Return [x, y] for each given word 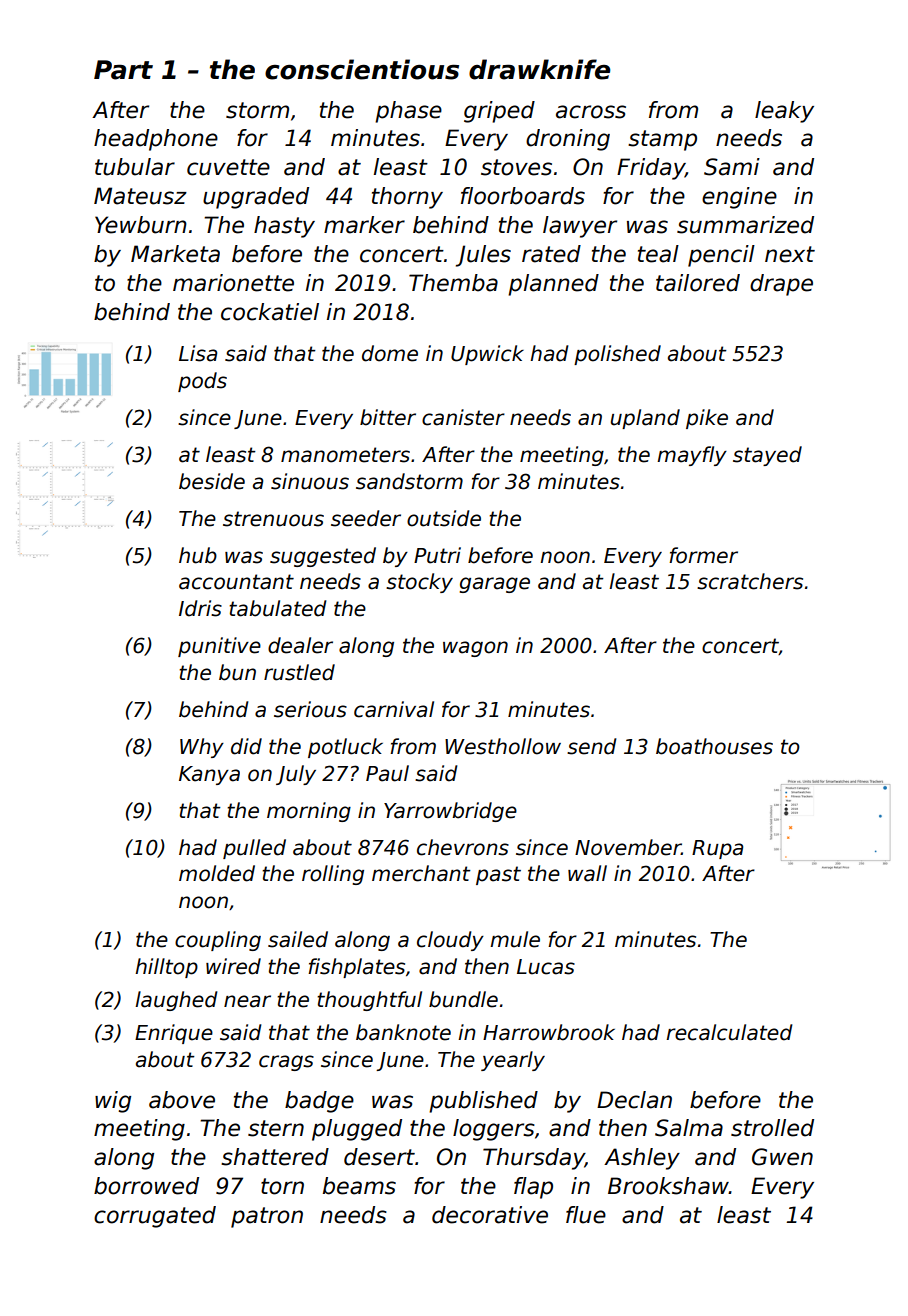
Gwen [782, 1157]
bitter [388, 417]
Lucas [546, 967]
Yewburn [141, 225]
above [182, 1100]
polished [617, 355]
